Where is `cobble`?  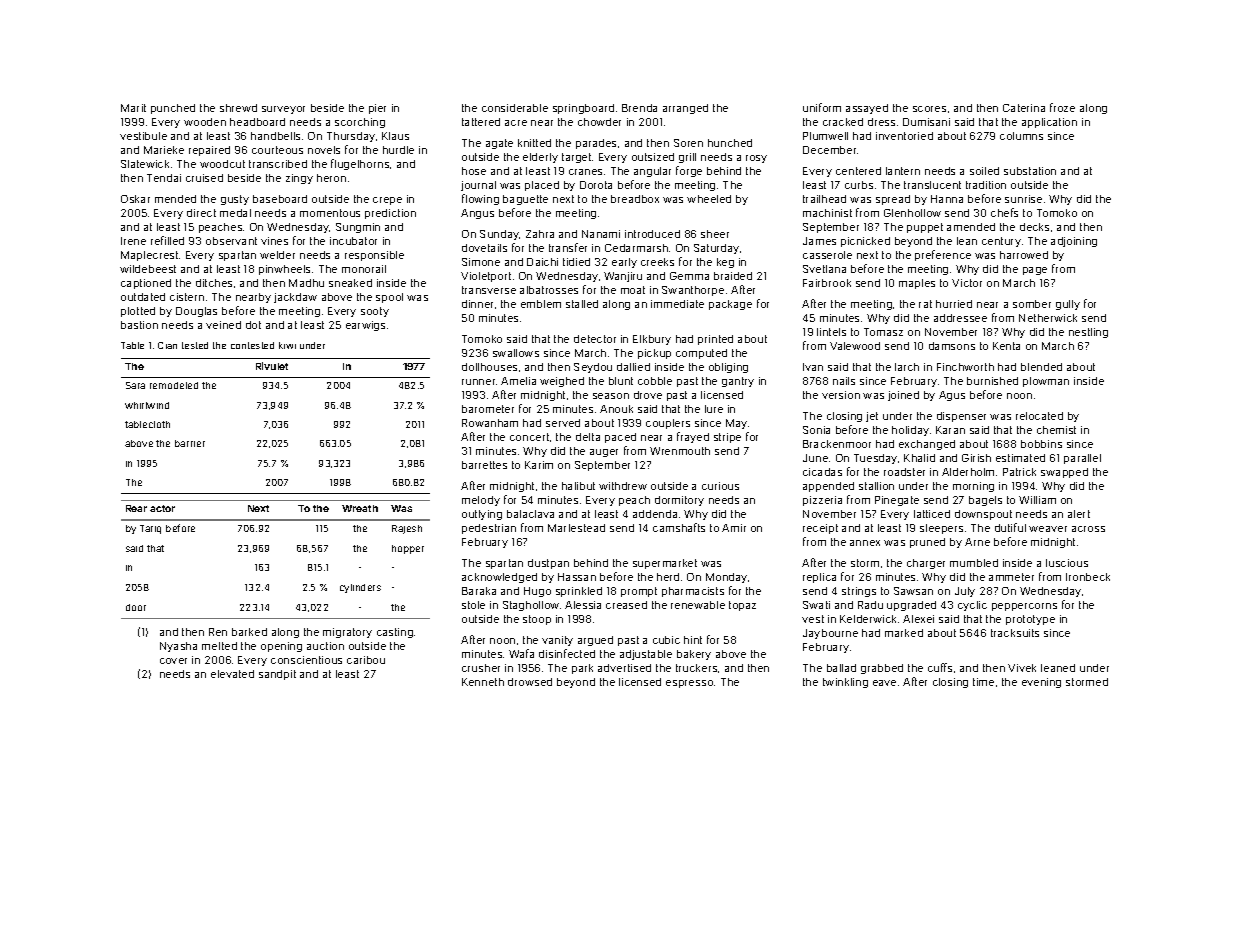 cobble is located at coordinates (655, 381).
